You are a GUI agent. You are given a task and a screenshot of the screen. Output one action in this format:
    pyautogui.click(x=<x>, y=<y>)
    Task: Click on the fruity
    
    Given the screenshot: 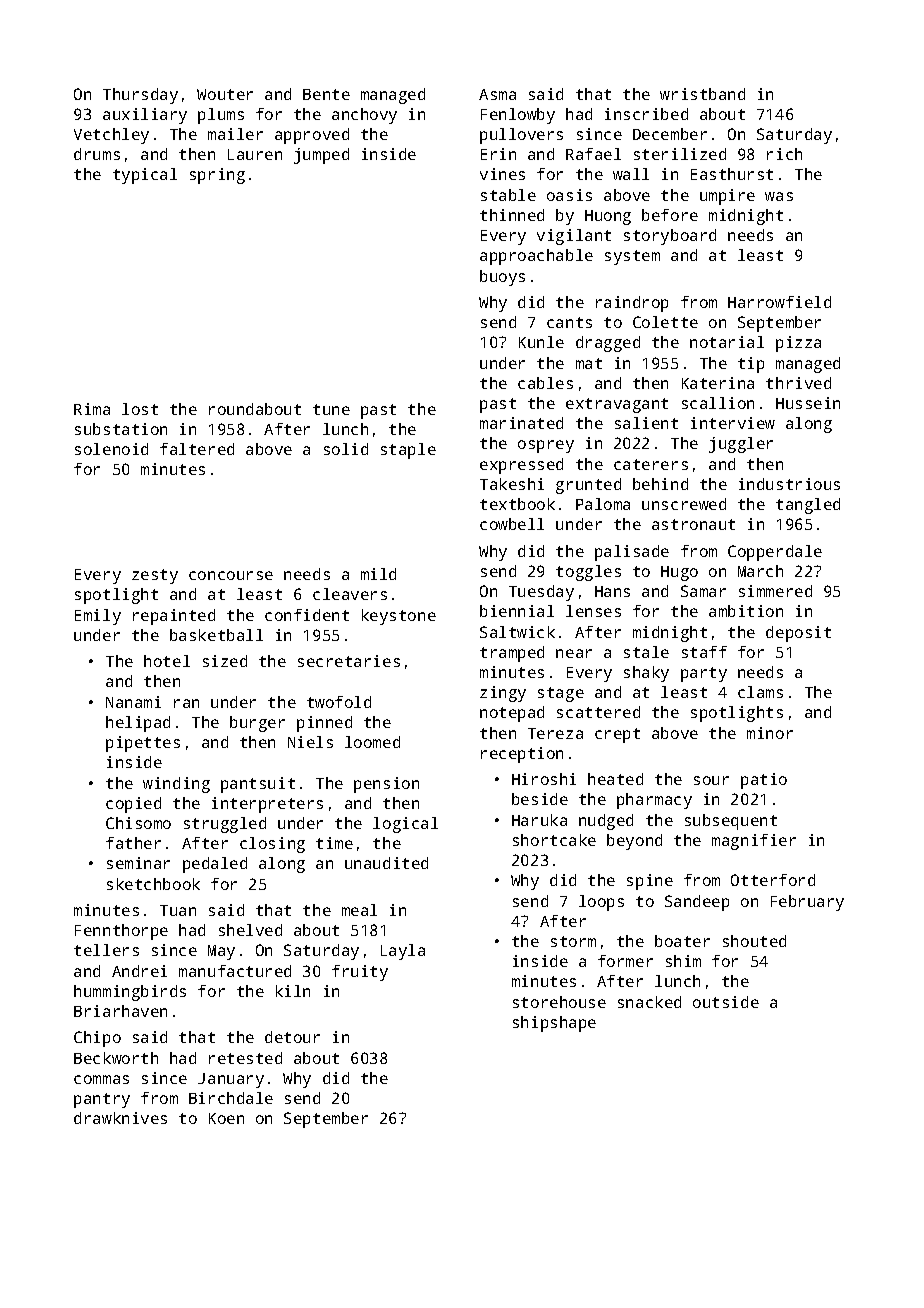 What is the action you would take?
    pyautogui.click(x=360, y=973)
